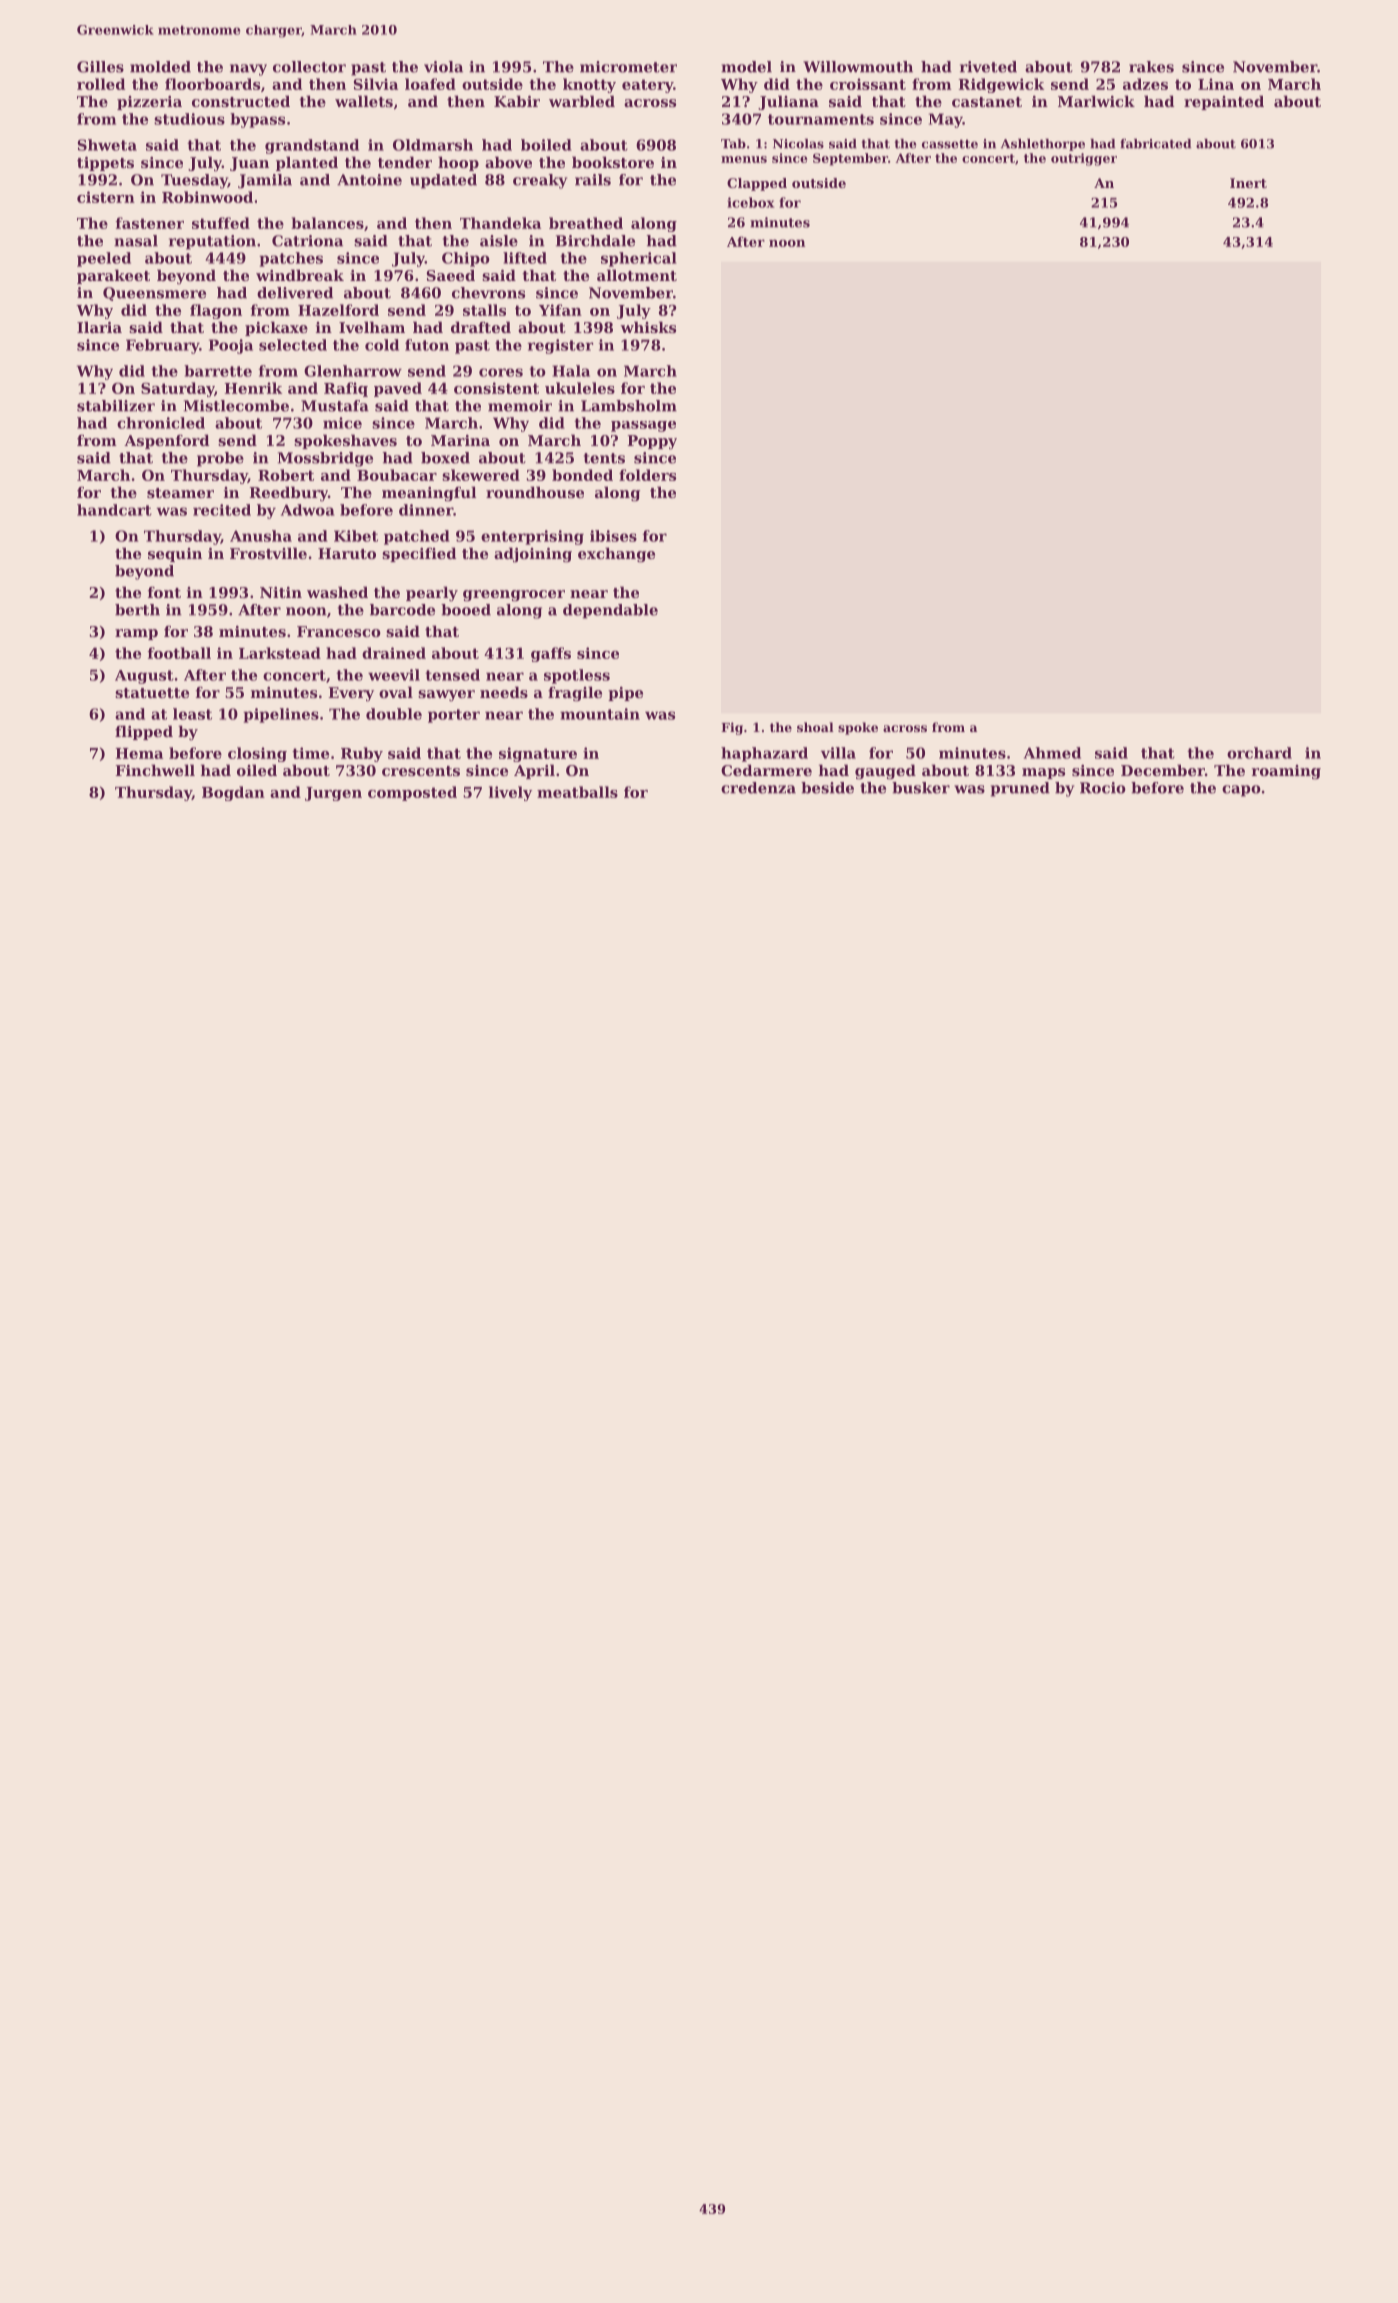 This image has height=2303, width=1398. I want to click on Lina, so click(1216, 84).
